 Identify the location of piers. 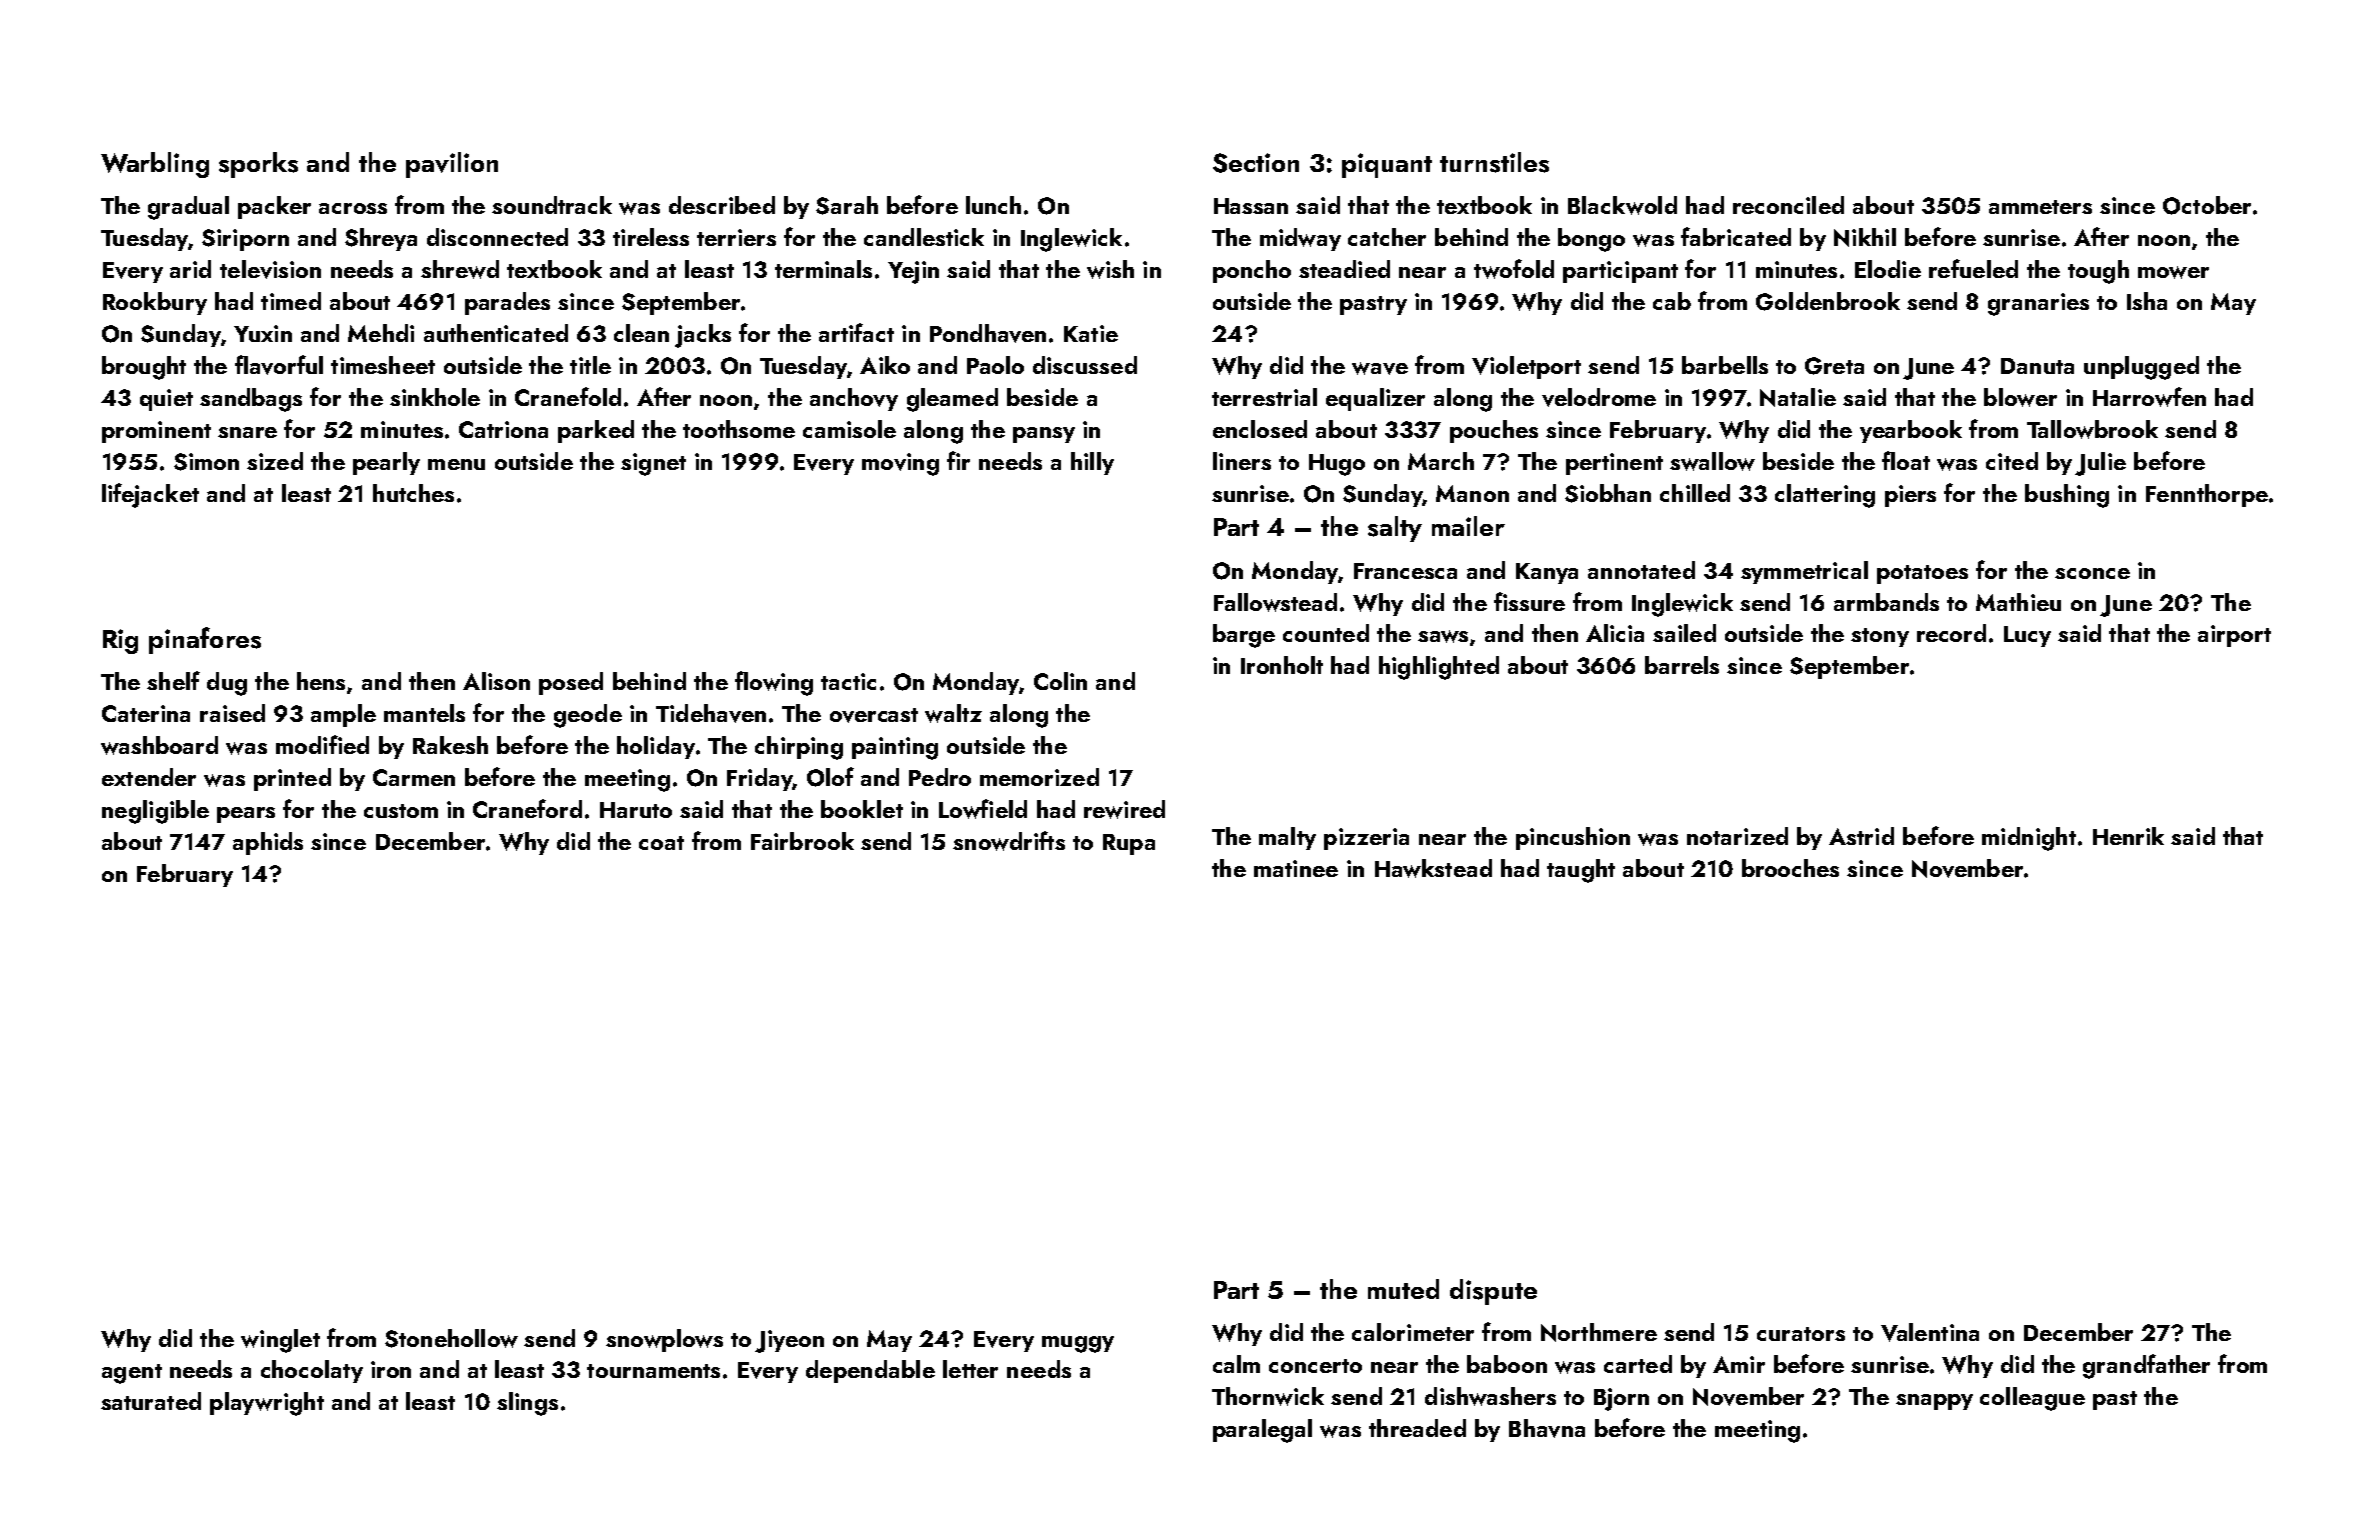
(1910, 496).
